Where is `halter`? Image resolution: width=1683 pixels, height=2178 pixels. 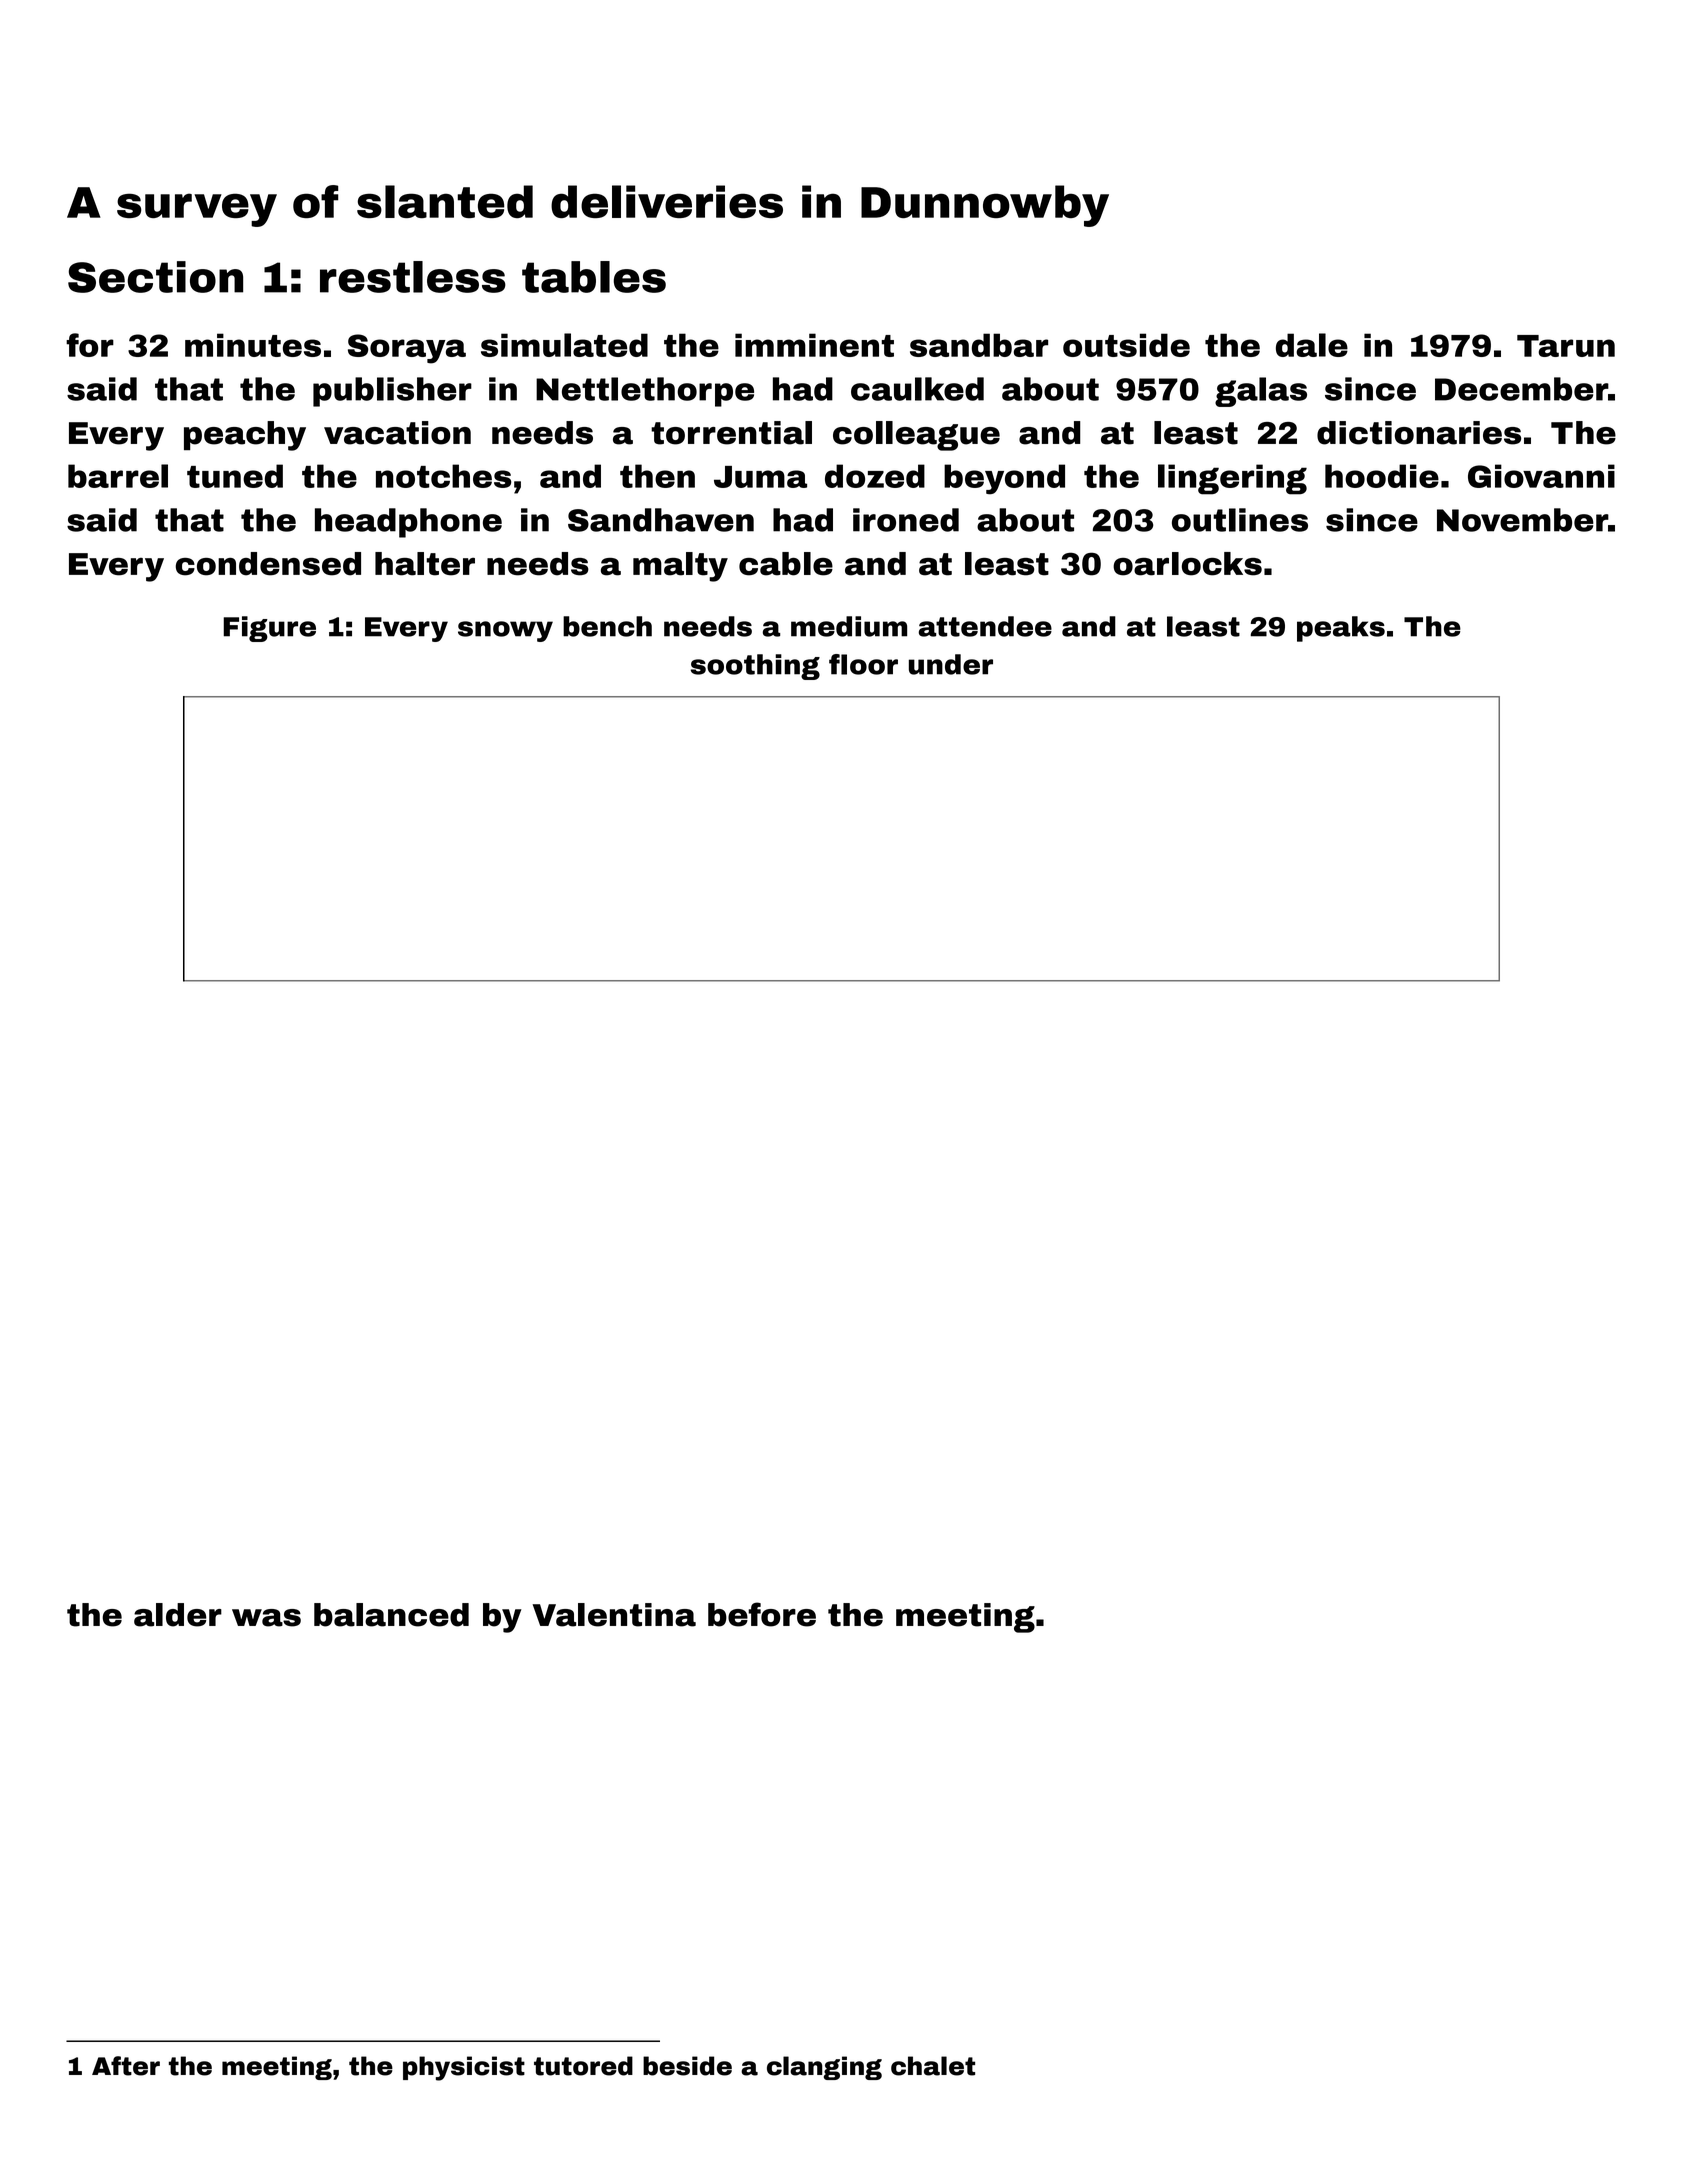
halter is located at coordinates (425, 564).
